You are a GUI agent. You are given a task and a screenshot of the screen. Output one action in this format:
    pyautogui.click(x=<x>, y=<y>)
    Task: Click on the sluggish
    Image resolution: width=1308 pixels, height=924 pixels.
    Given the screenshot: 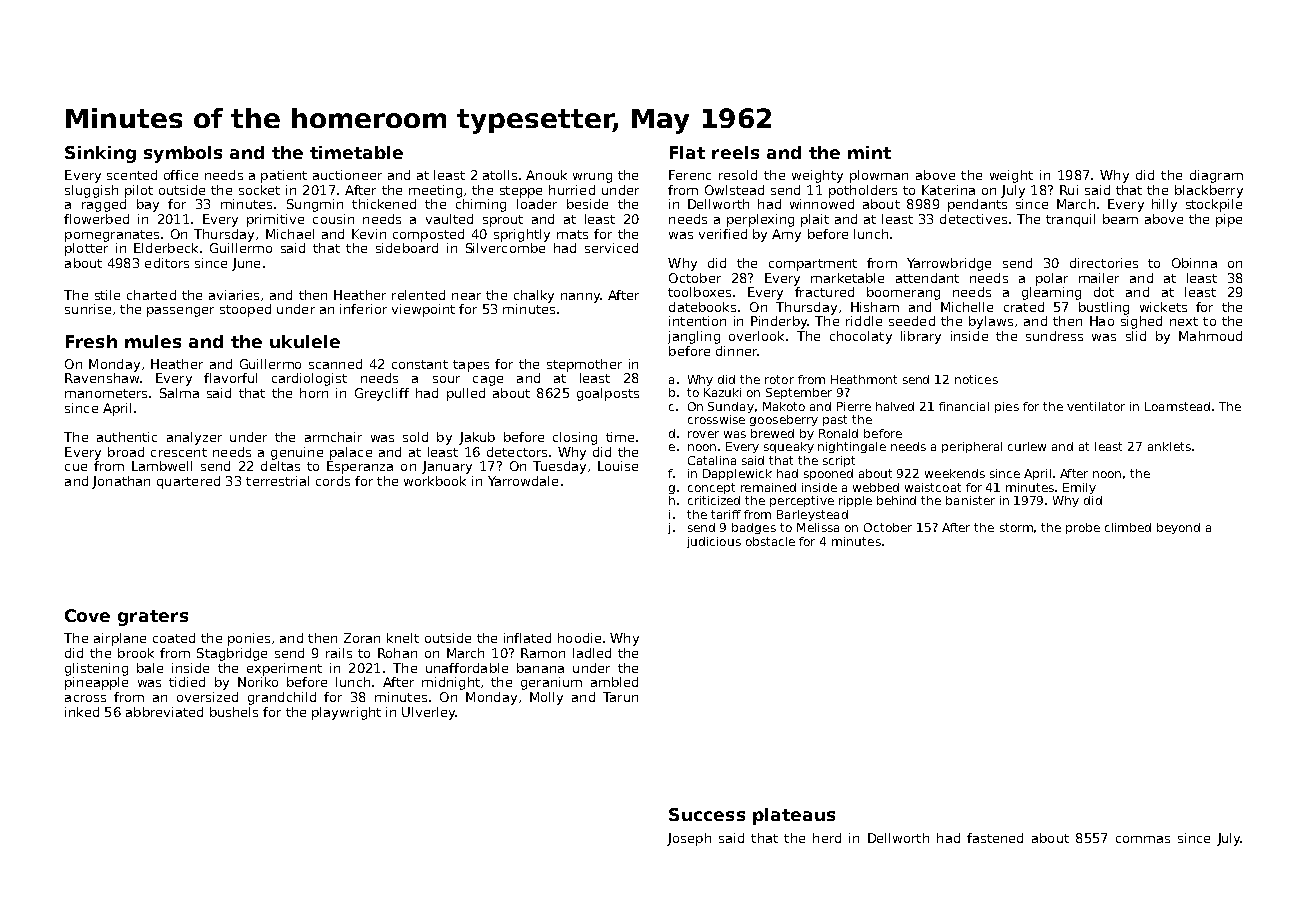 What is the action you would take?
    pyautogui.click(x=91, y=191)
